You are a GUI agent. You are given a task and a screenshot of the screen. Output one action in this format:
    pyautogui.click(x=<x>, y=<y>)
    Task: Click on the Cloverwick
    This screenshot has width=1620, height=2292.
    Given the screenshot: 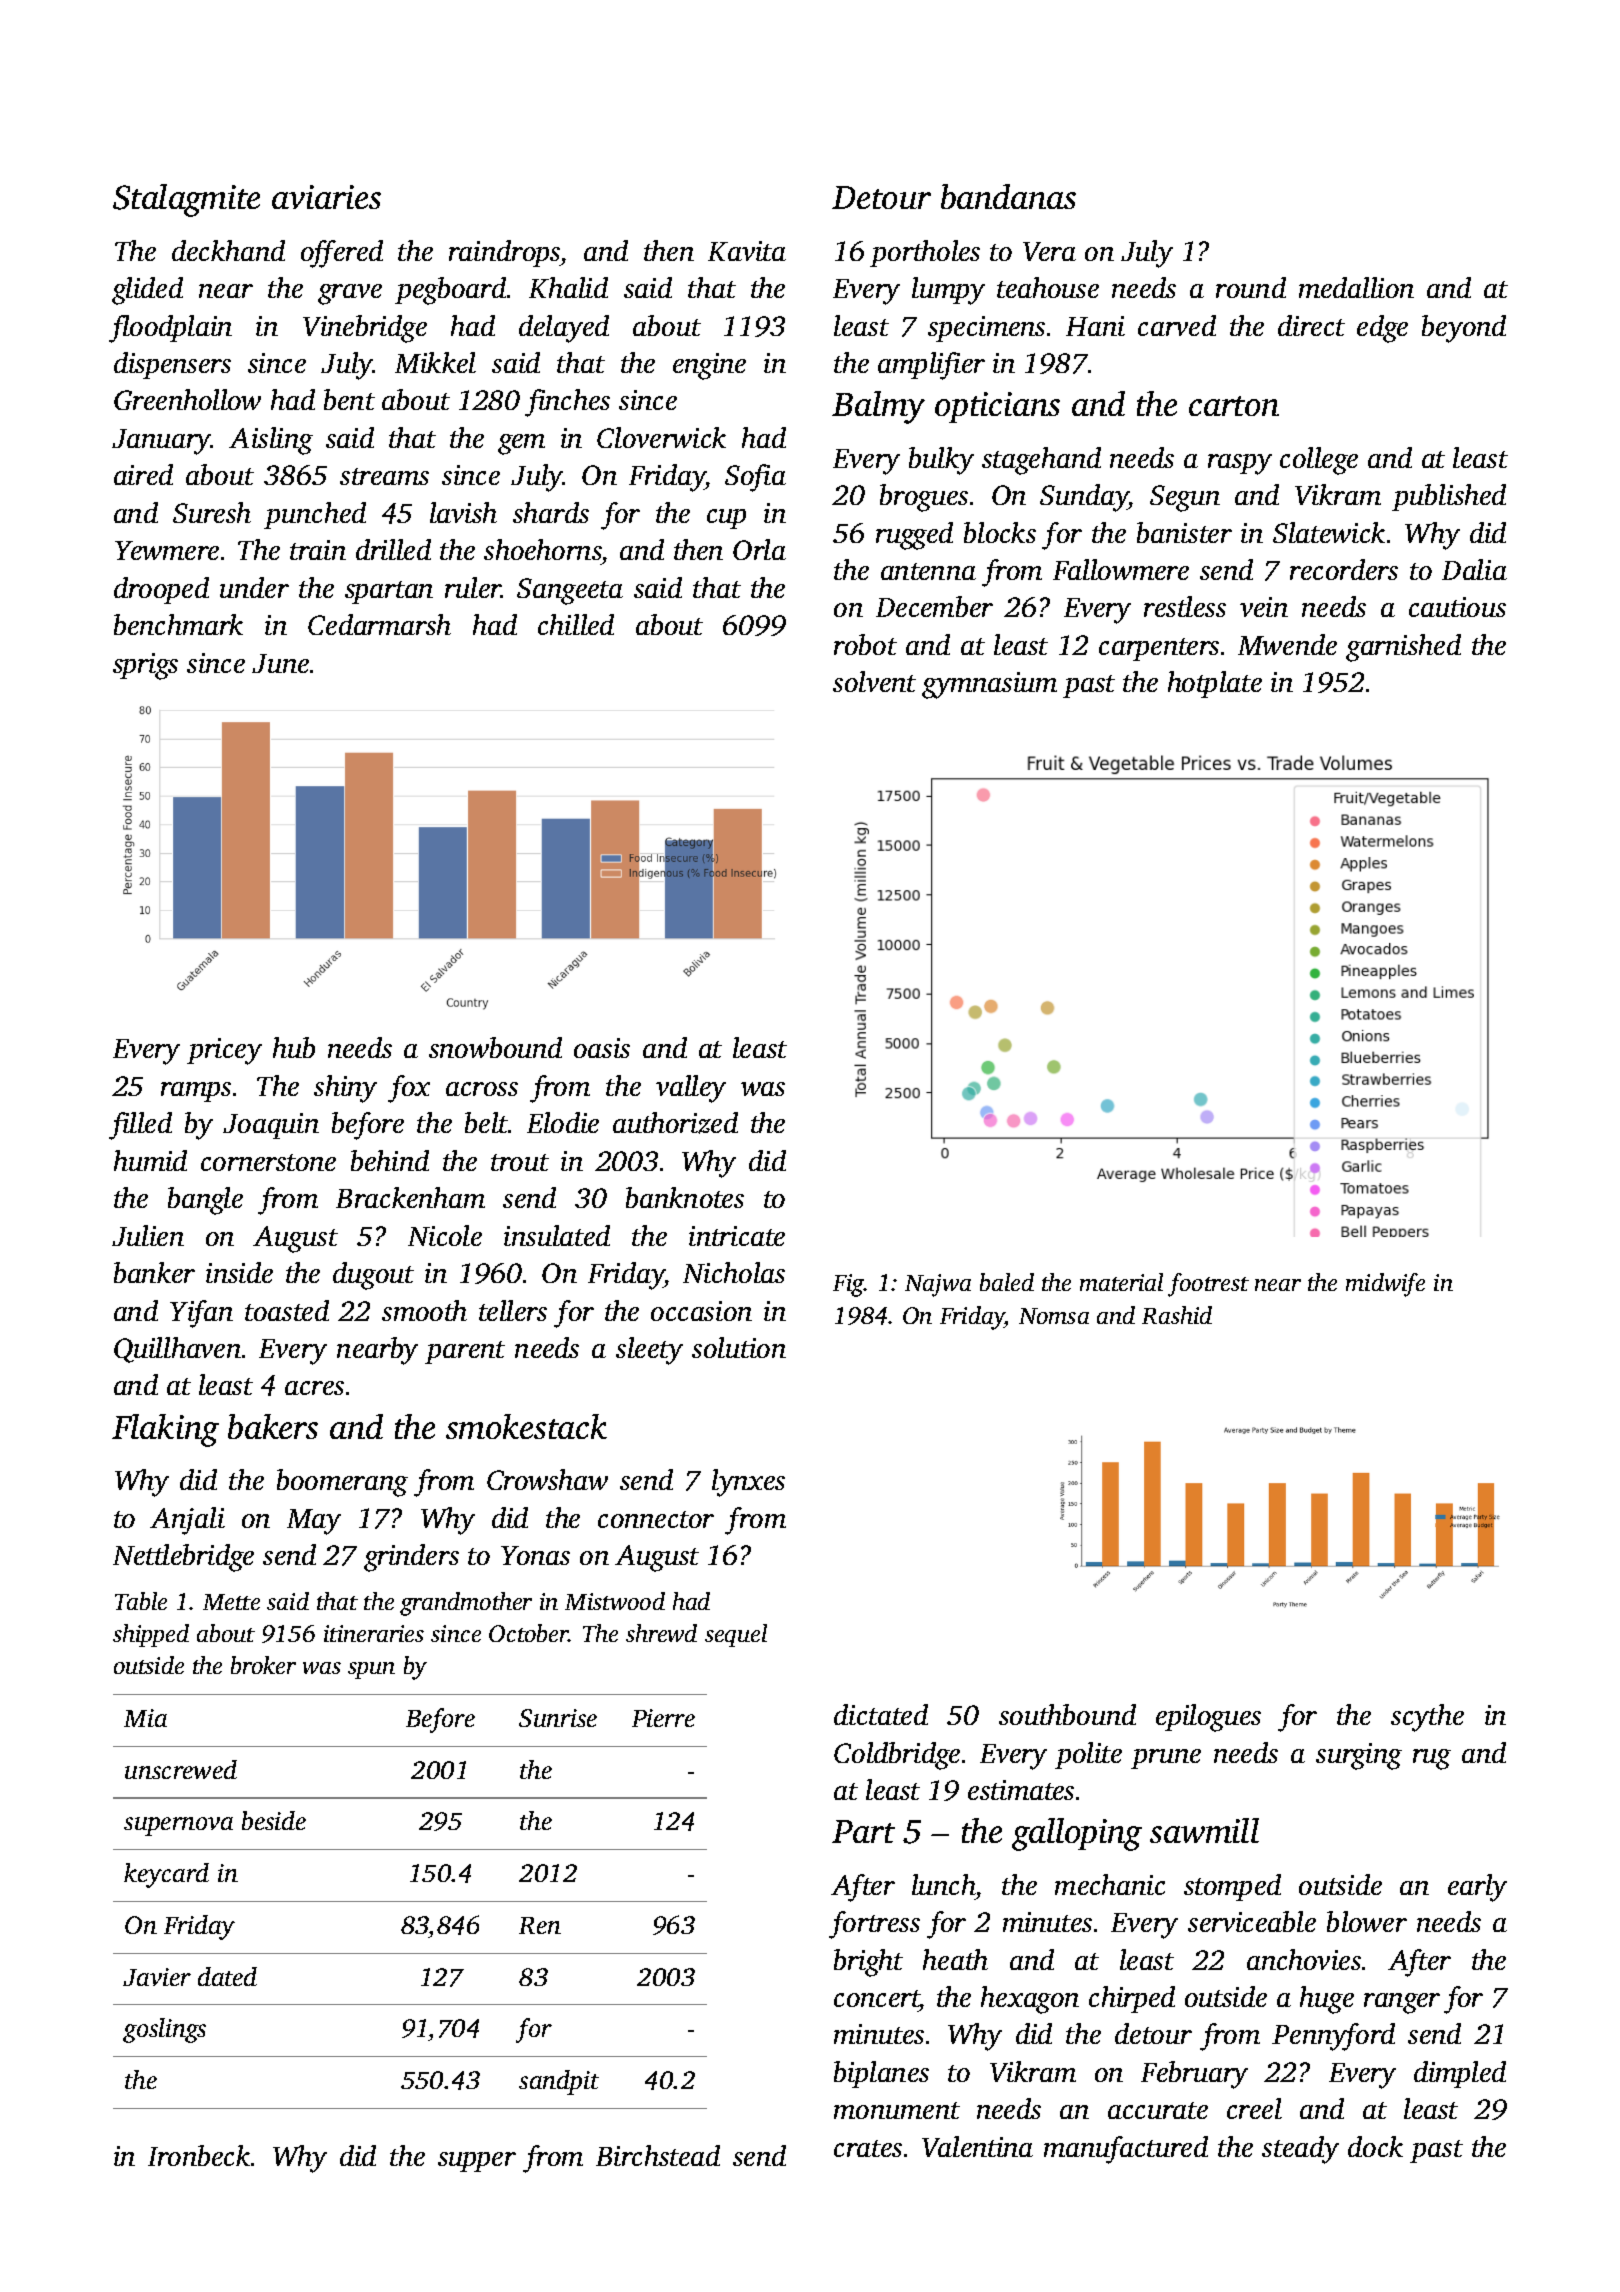 What is the action you would take?
    pyautogui.click(x=661, y=437)
